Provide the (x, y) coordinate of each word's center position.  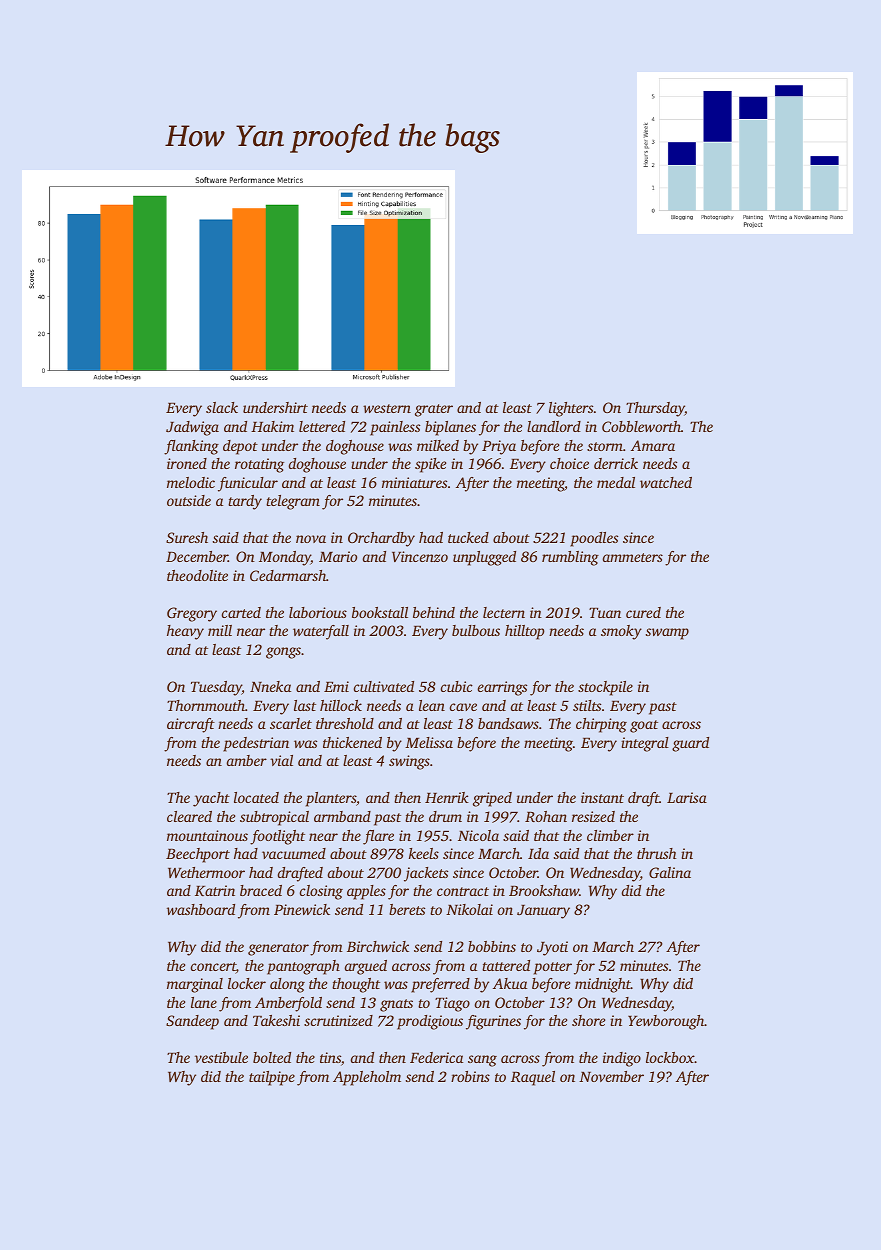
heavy (185, 632)
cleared (189, 816)
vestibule (221, 1057)
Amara (653, 445)
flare (378, 837)
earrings (502, 688)
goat (644, 726)
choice (569, 463)
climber (610, 835)
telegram (293, 502)
